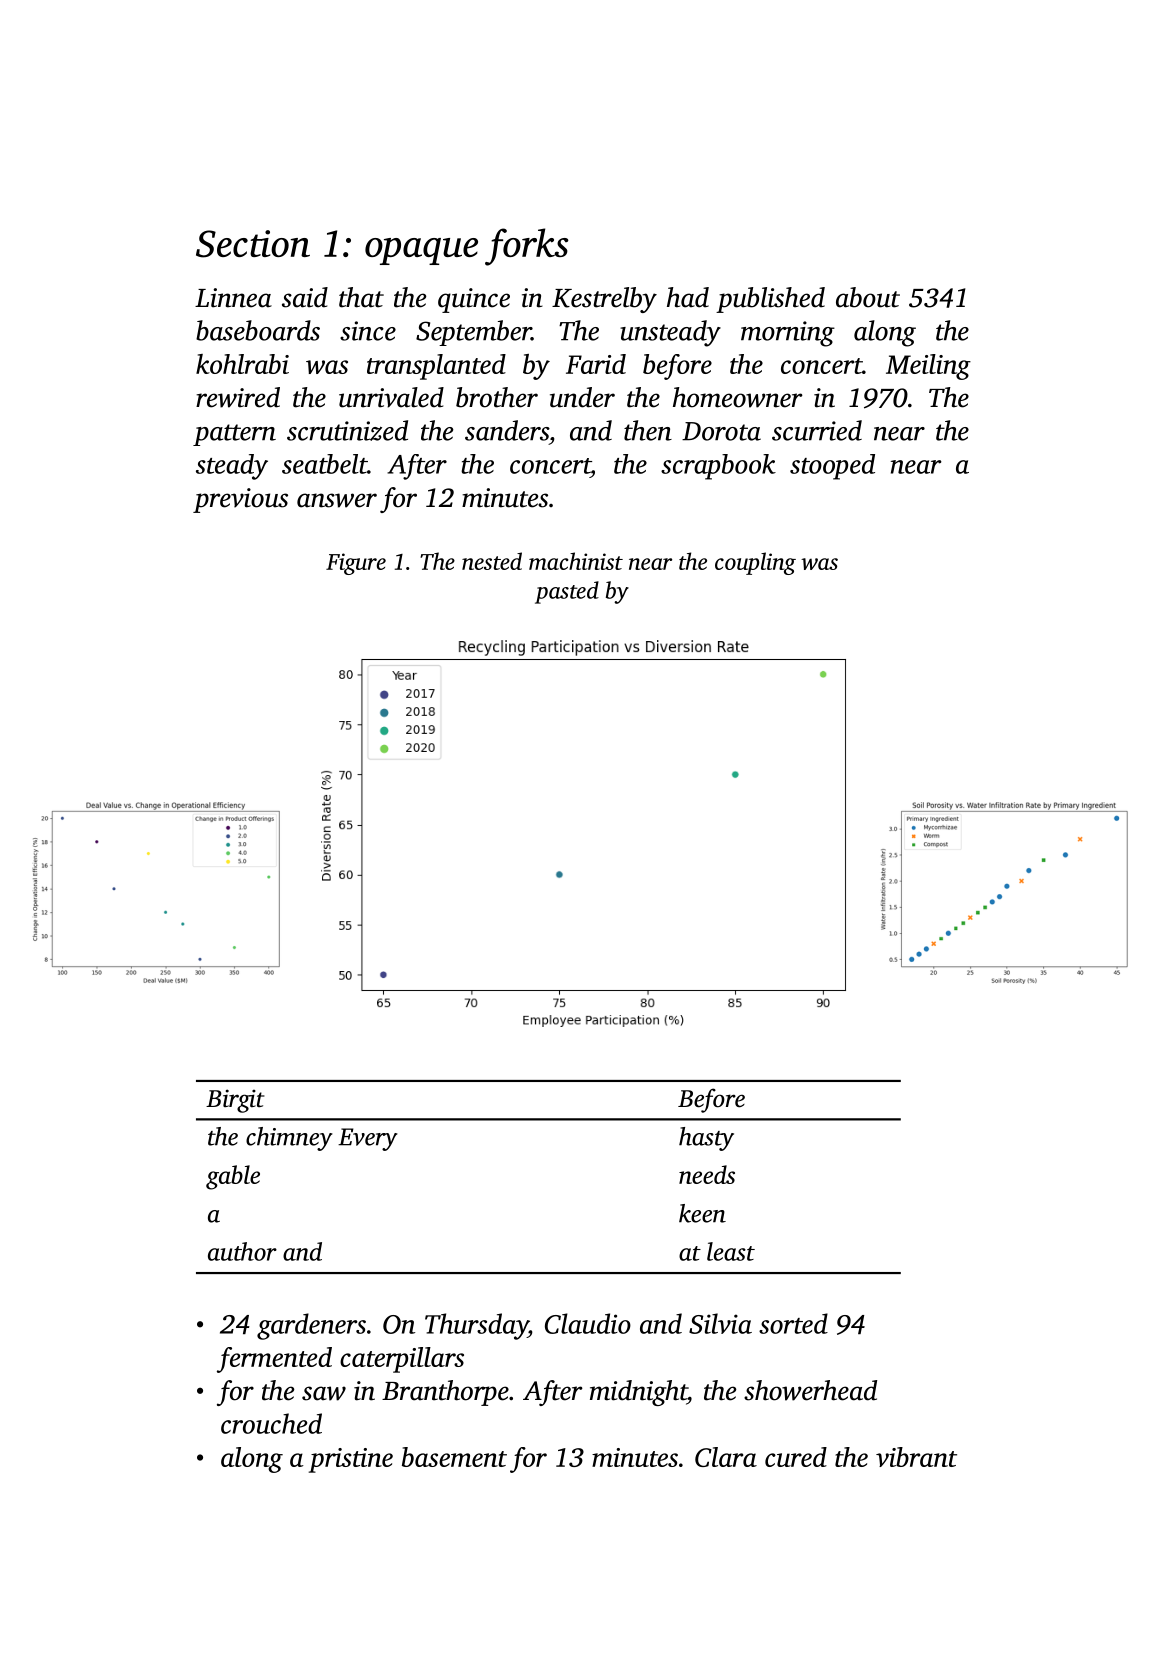 This screenshot has height=1654, width=1165. I want to click on Clara, so click(726, 1457).
